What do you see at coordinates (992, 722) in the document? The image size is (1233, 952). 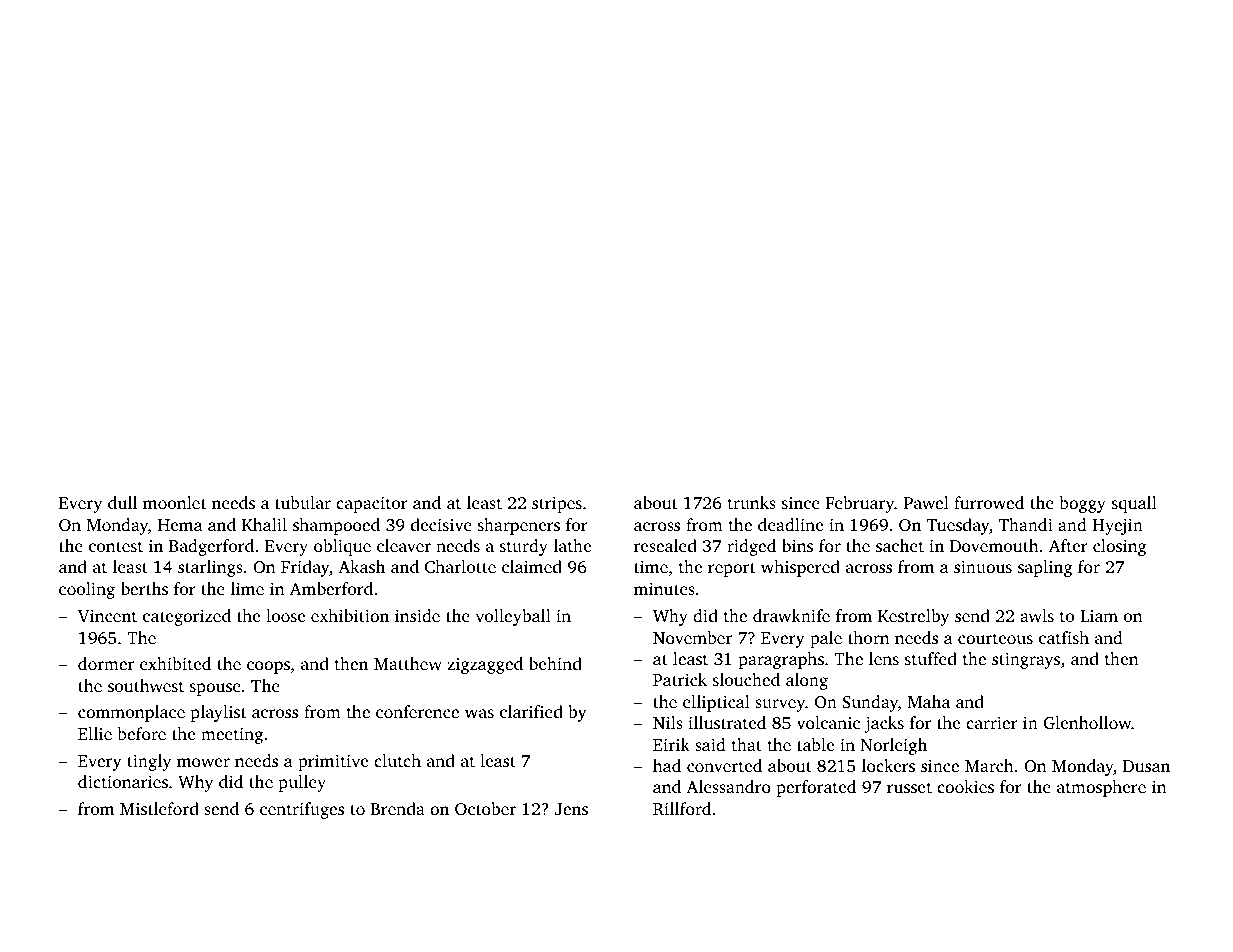 I see `carrier` at bounding box center [992, 722].
